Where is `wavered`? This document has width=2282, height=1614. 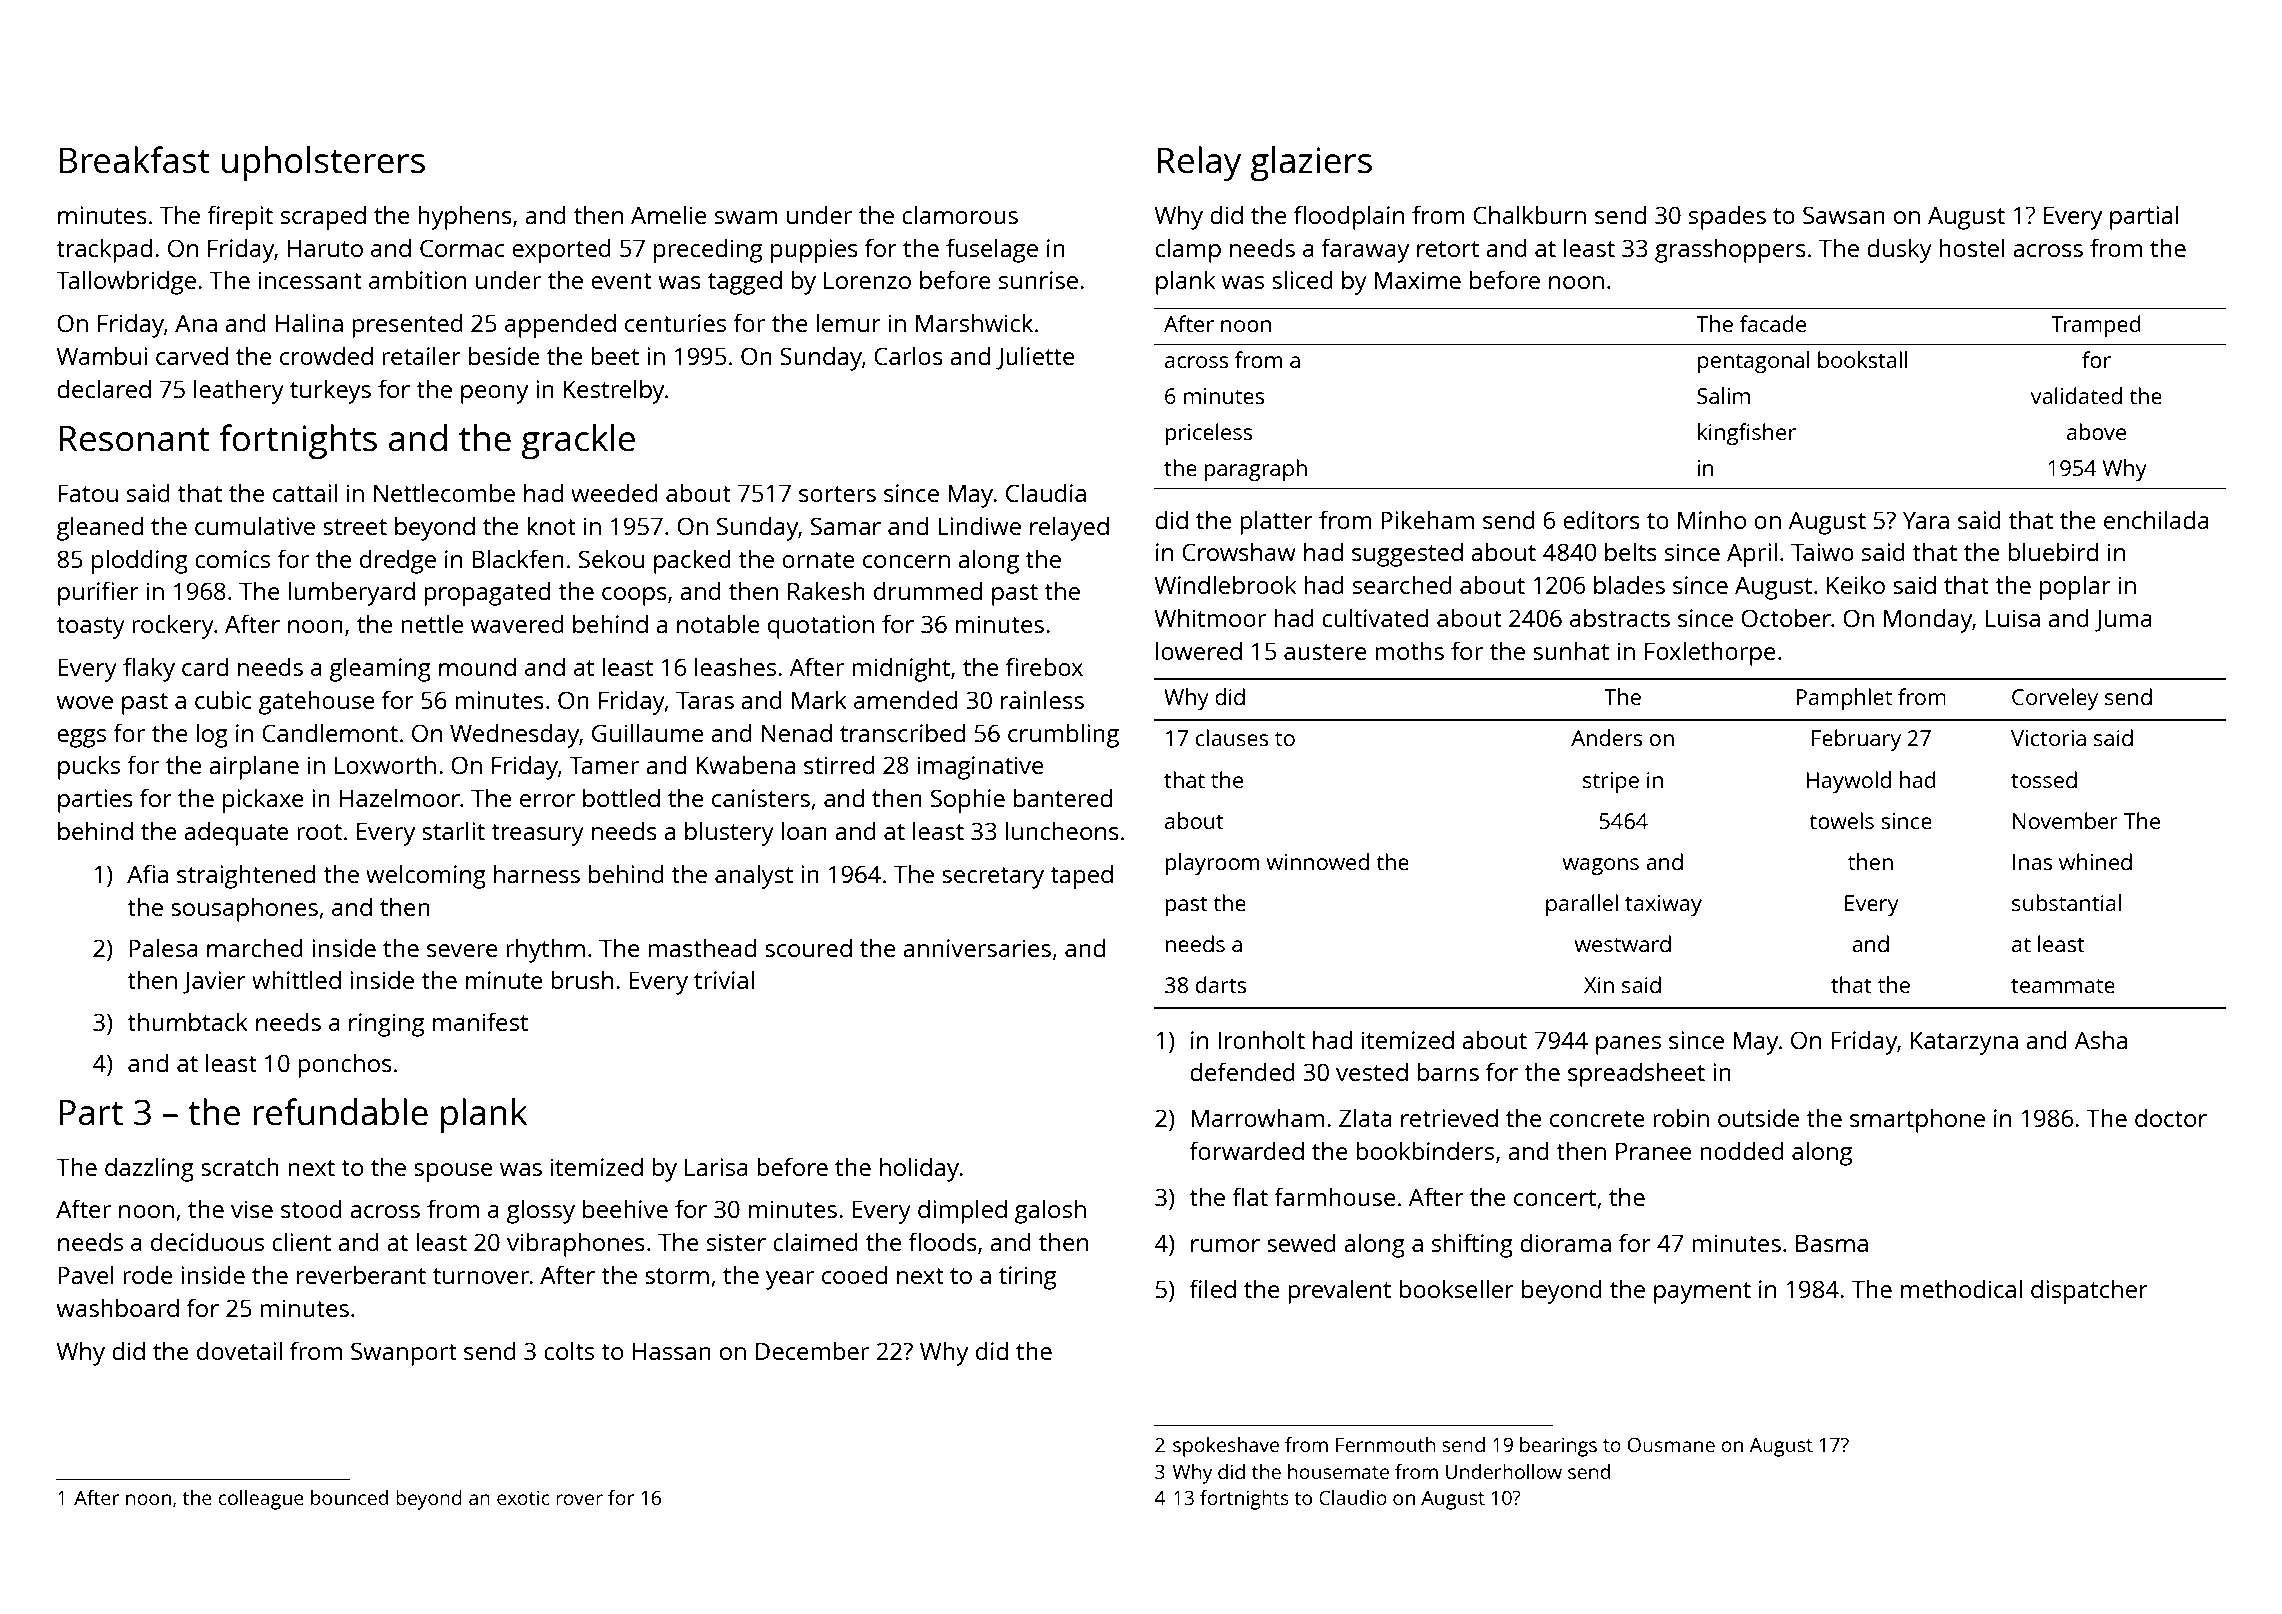 wavered is located at coordinates (517, 623).
